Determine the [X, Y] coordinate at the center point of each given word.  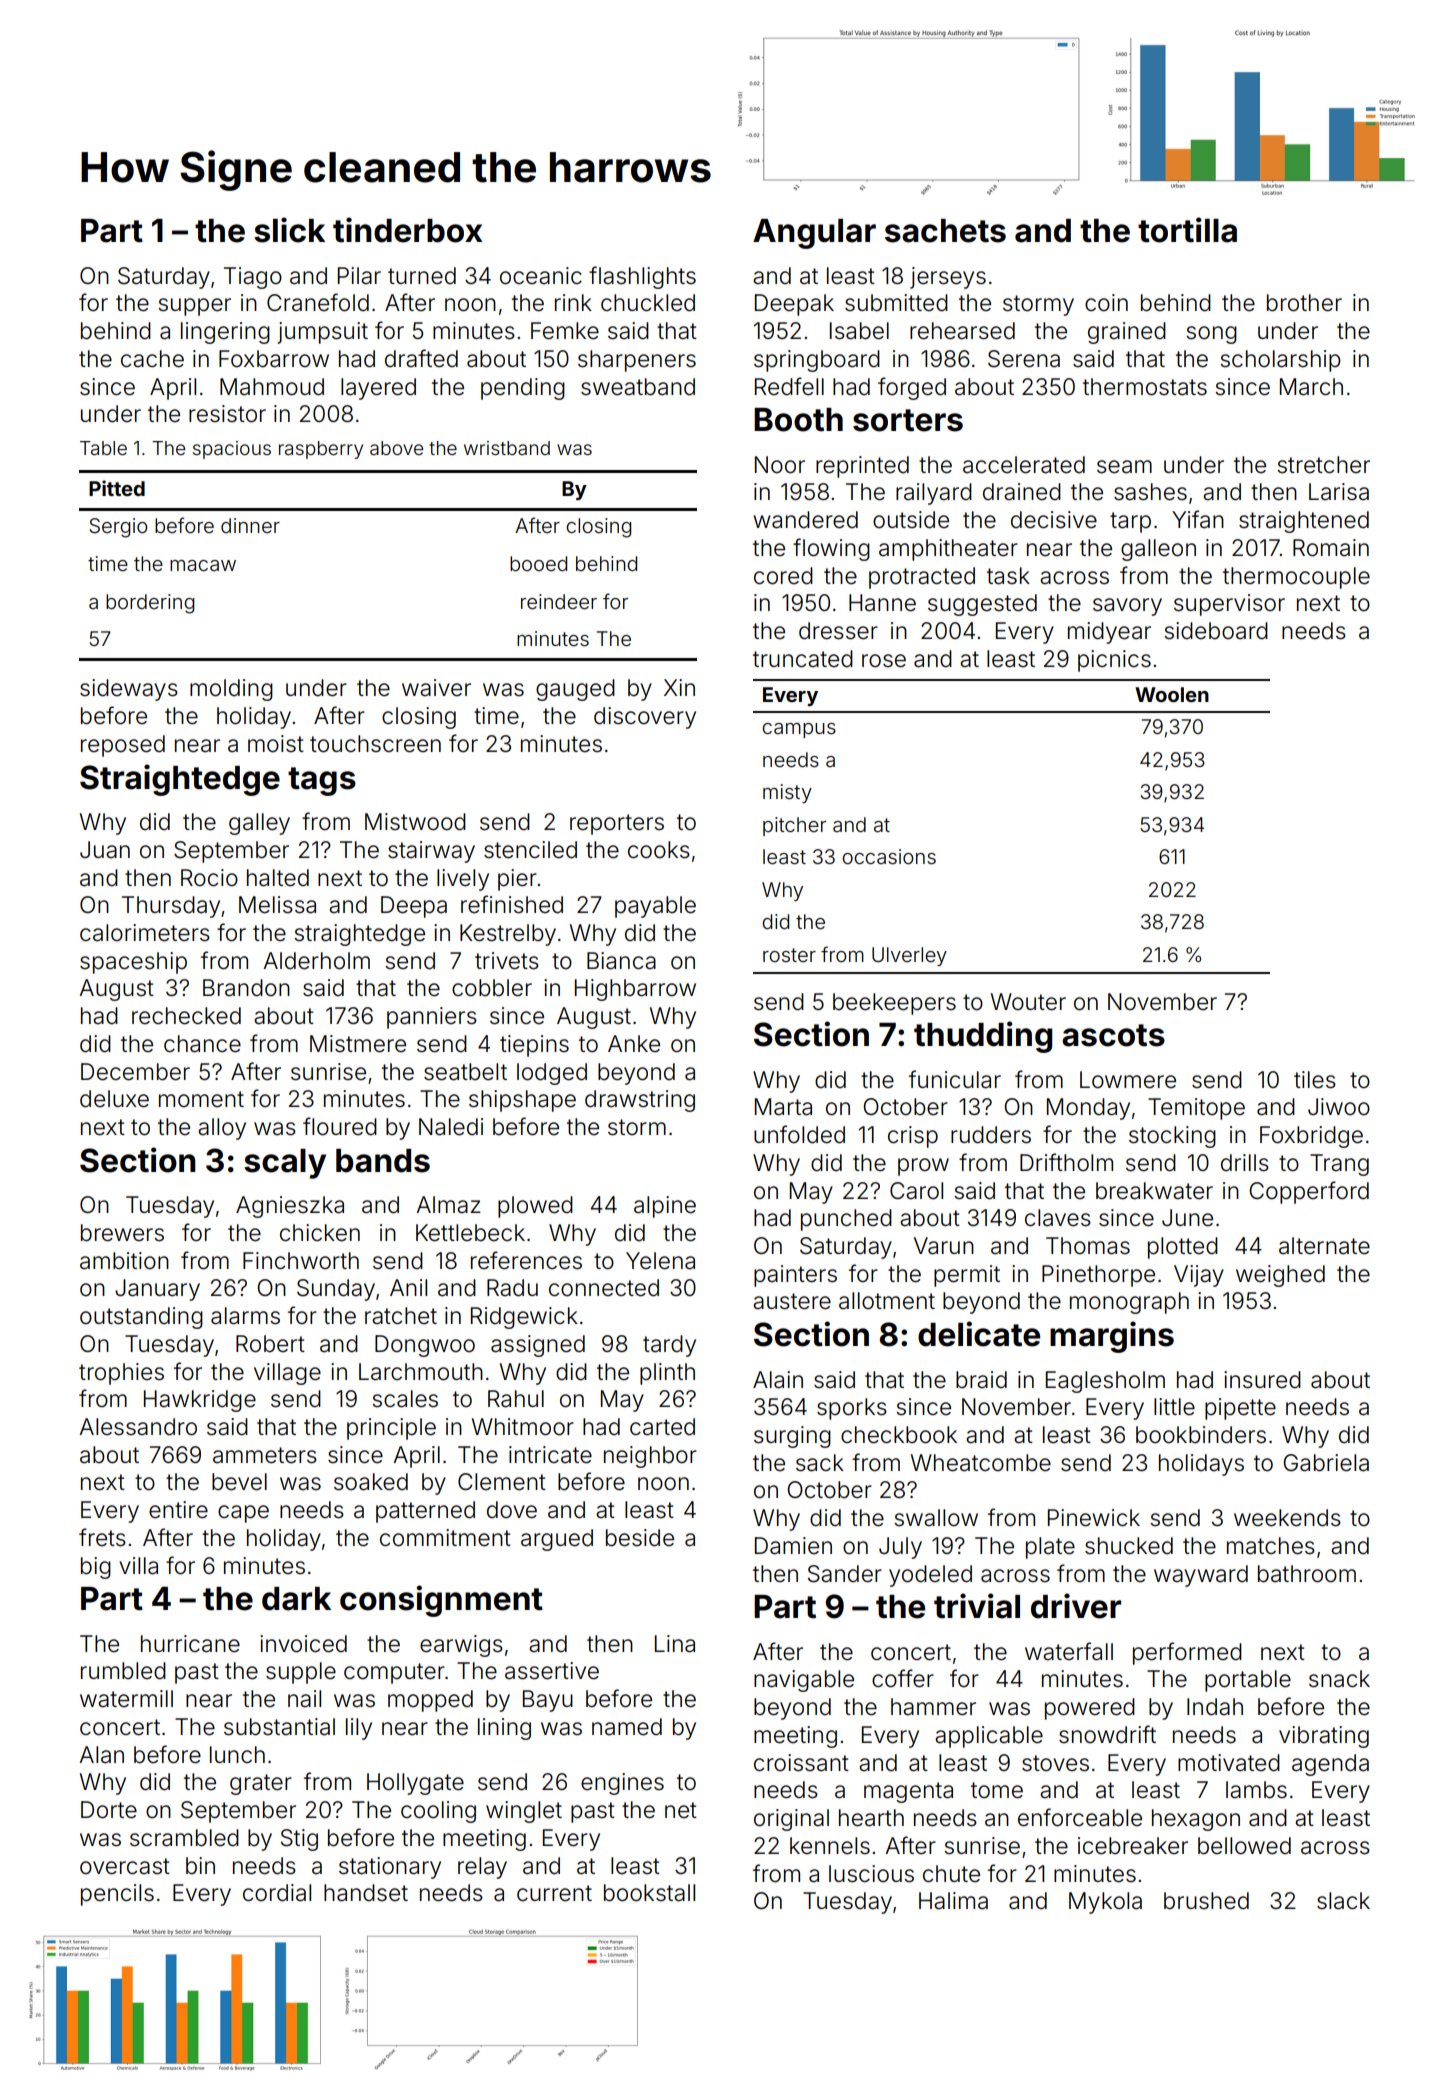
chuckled [648, 303]
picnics [1114, 661]
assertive [552, 1671]
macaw [203, 565]
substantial [279, 1727]
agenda [1330, 1765]
